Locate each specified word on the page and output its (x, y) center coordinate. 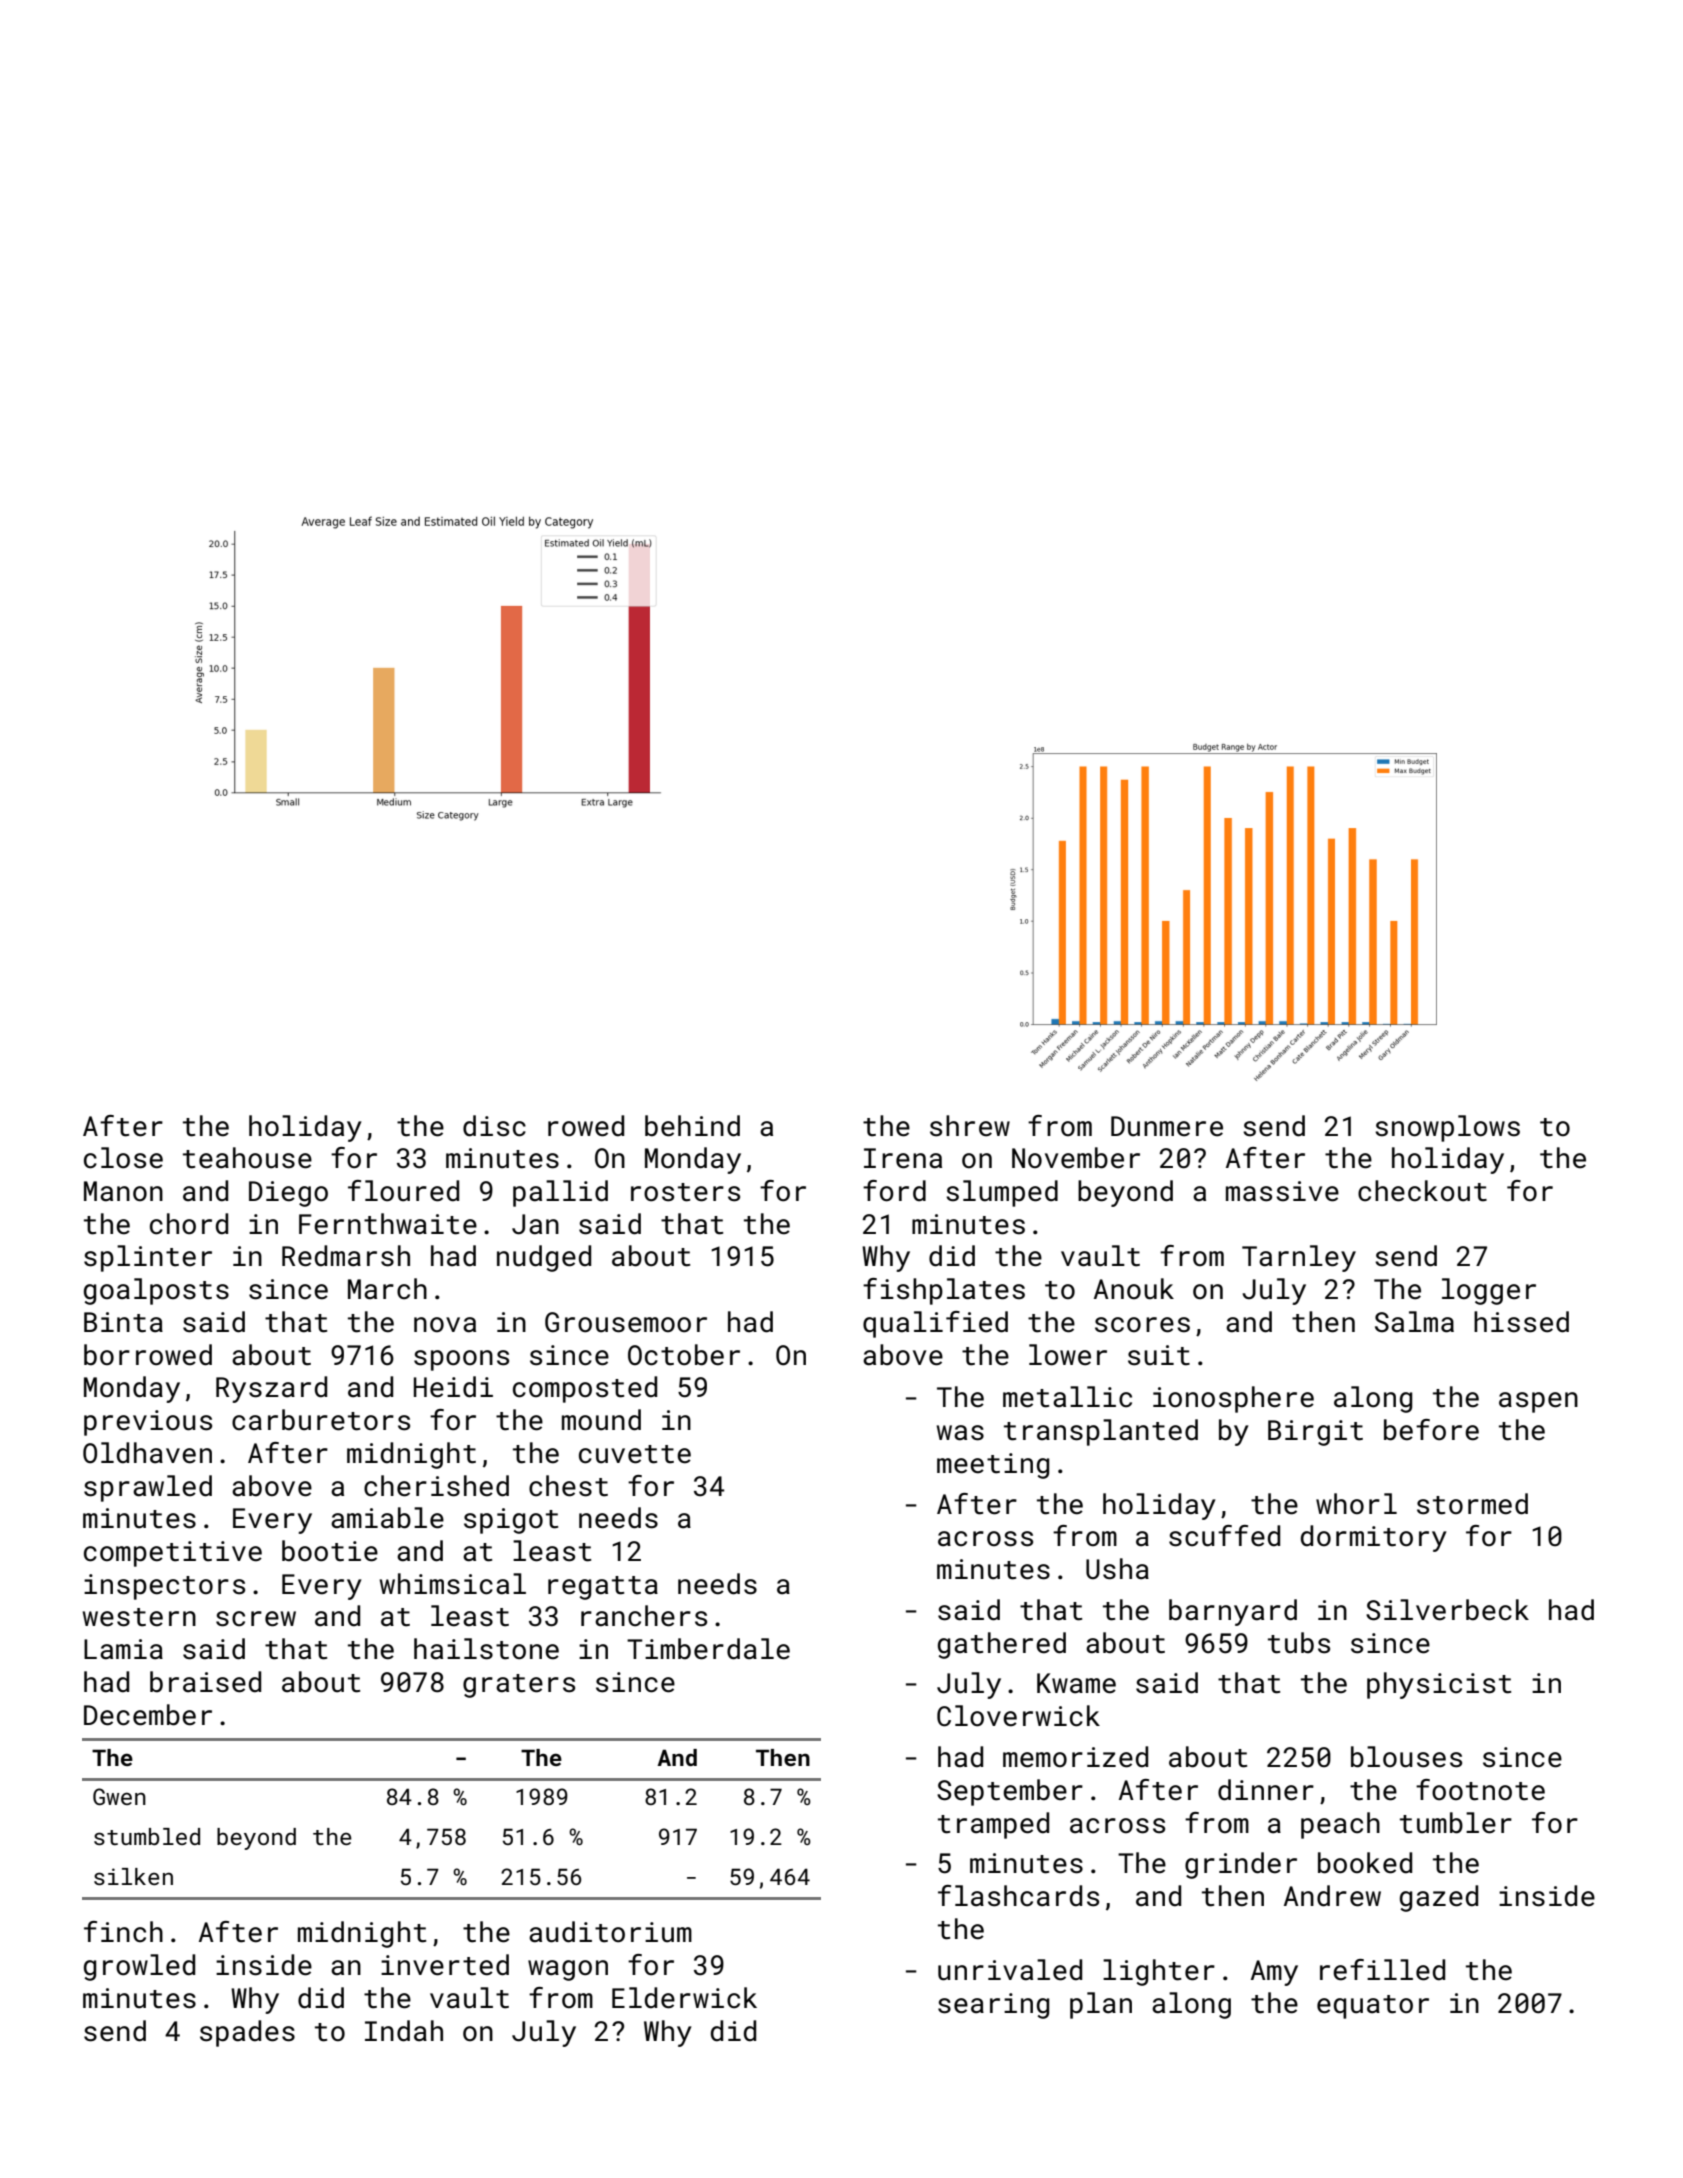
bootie (330, 1551)
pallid (560, 1193)
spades (247, 2033)
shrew (970, 1126)
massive (1282, 1191)
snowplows (1447, 1128)
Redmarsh (346, 1256)
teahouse (247, 1158)
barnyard (1233, 1612)
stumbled (147, 1836)
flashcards (1018, 1896)
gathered (1002, 1645)
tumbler (1456, 1823)
